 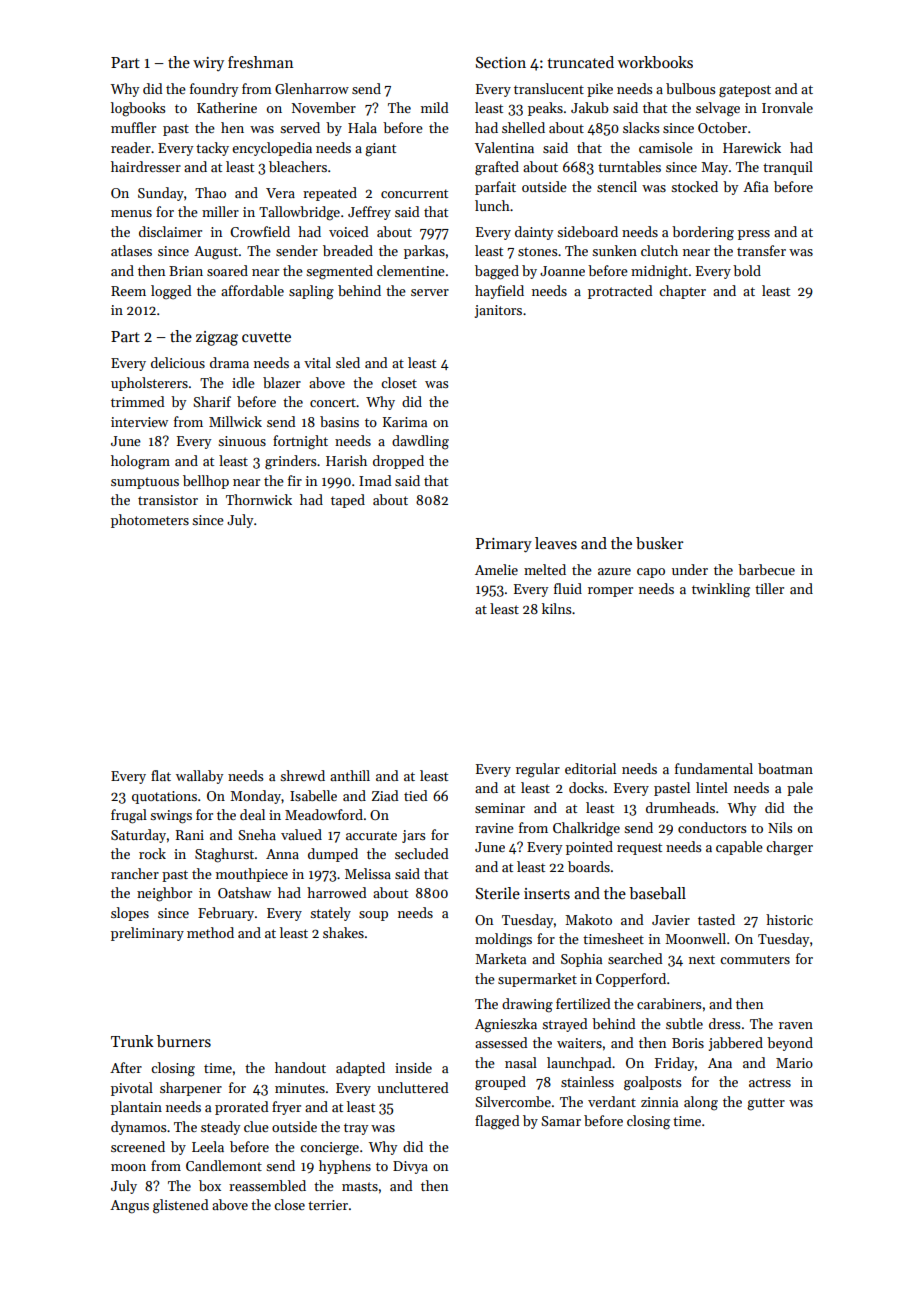 What do you see at coordinates (501, 62) in the screenshot?
I see `Section` at bounding box center [501, 62].
